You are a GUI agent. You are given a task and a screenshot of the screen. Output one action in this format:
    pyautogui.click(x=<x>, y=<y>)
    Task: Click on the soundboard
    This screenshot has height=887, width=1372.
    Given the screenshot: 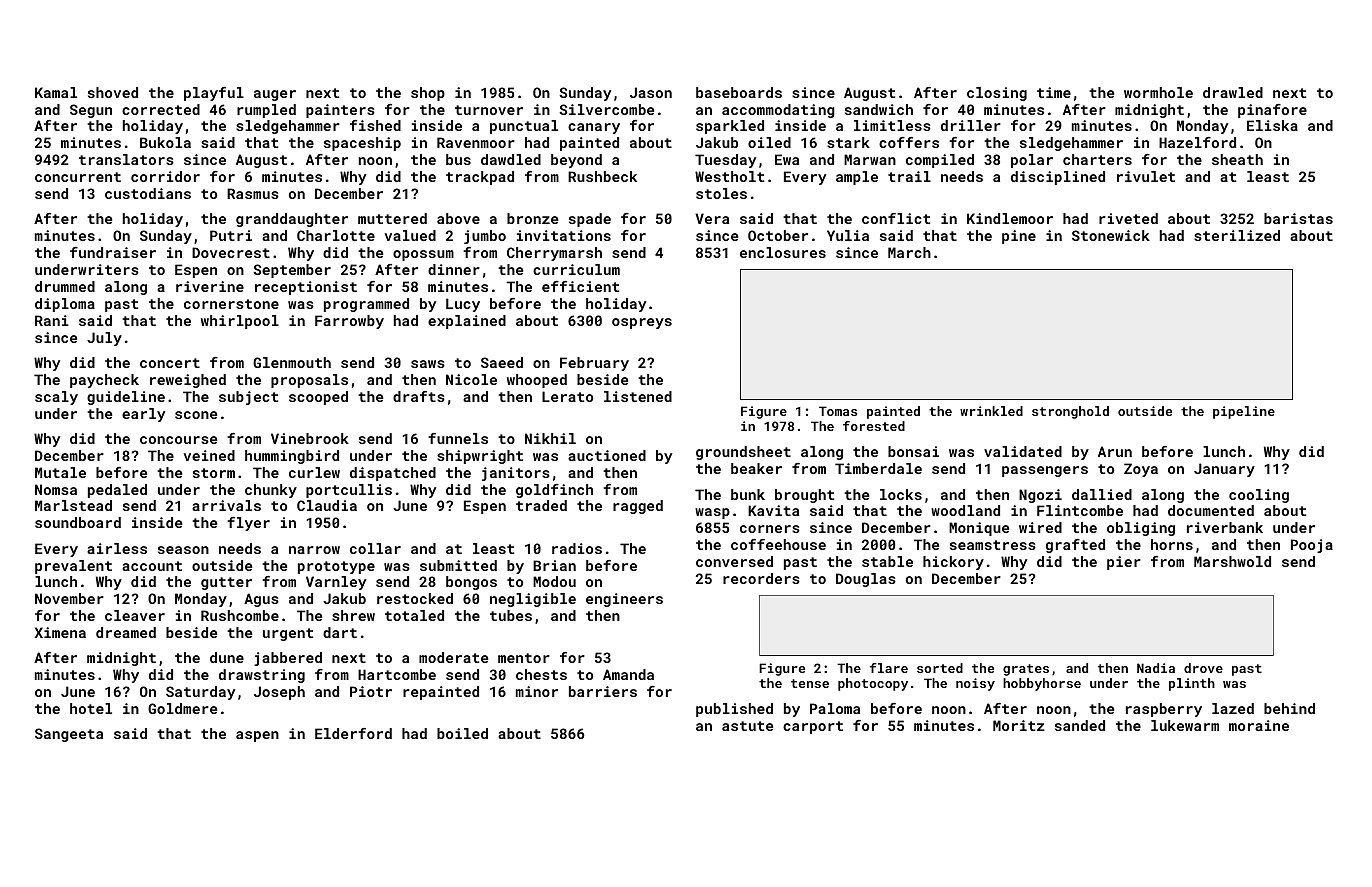 What is the action you would take?
    pyautogui.click(x=78, y=522)
